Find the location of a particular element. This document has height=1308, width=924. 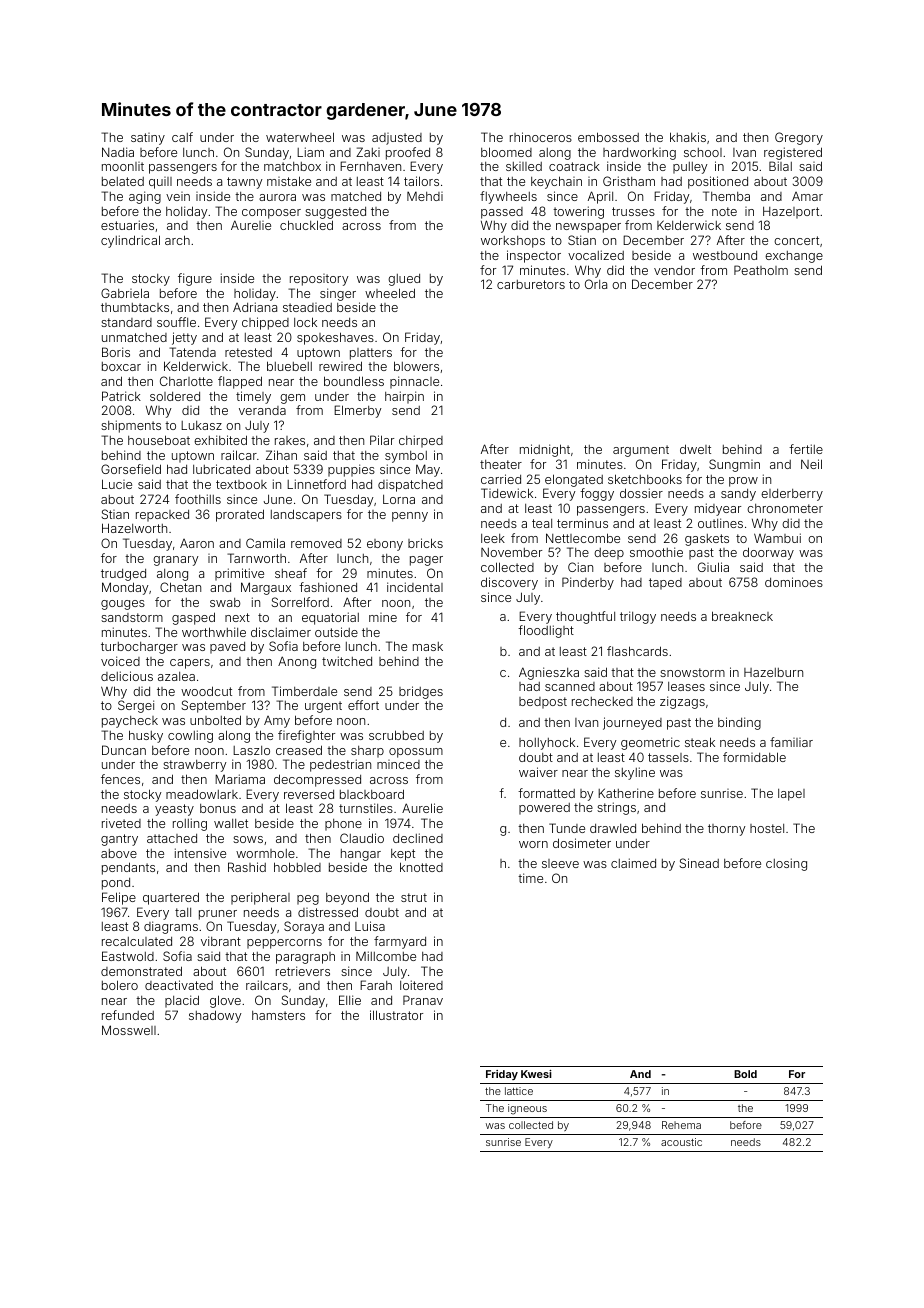

exchange is located at coordinates (794, 257).
